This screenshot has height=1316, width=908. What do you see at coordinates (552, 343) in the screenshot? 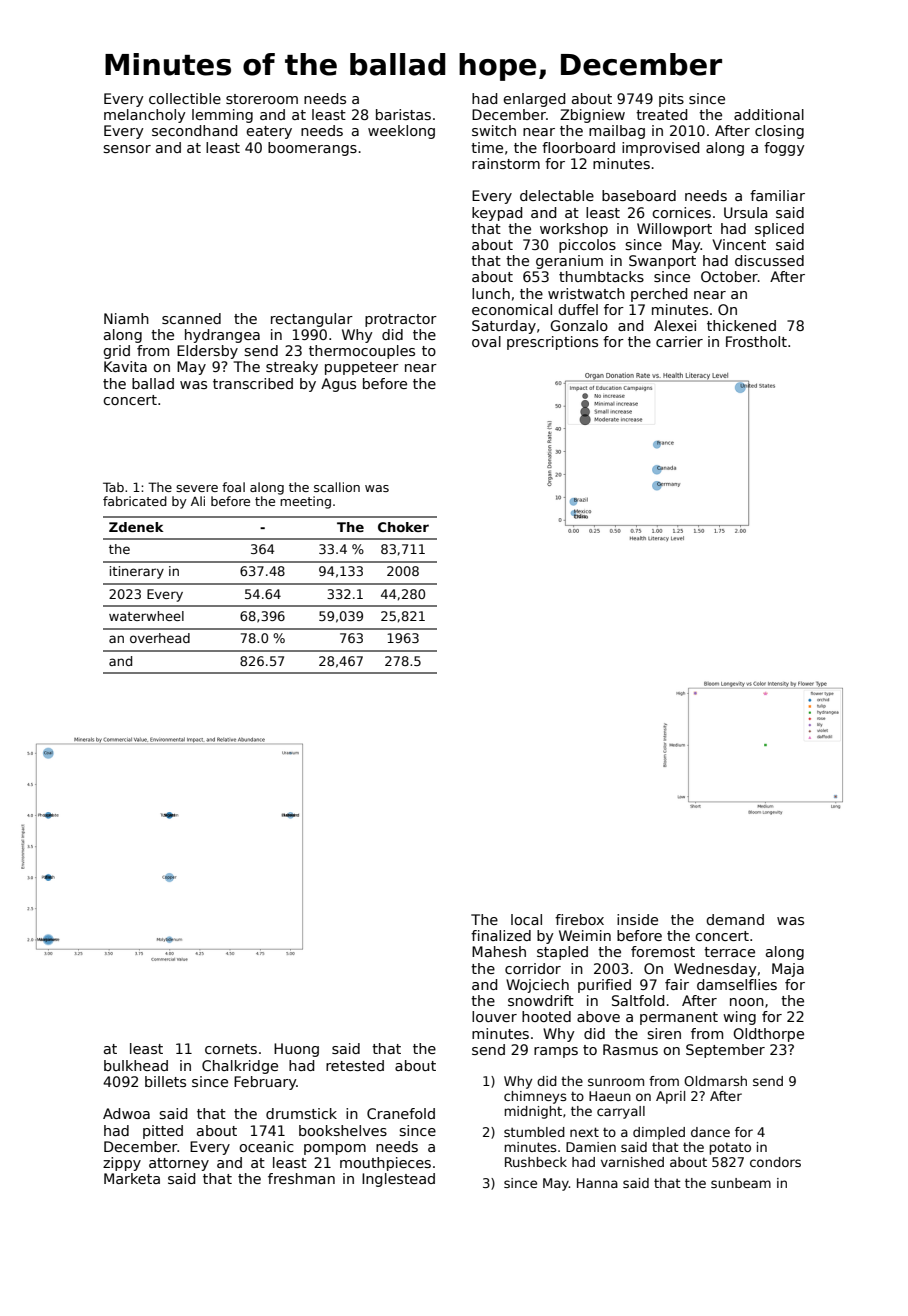
I see `prescriptions` at bounding box center [552, 343].
